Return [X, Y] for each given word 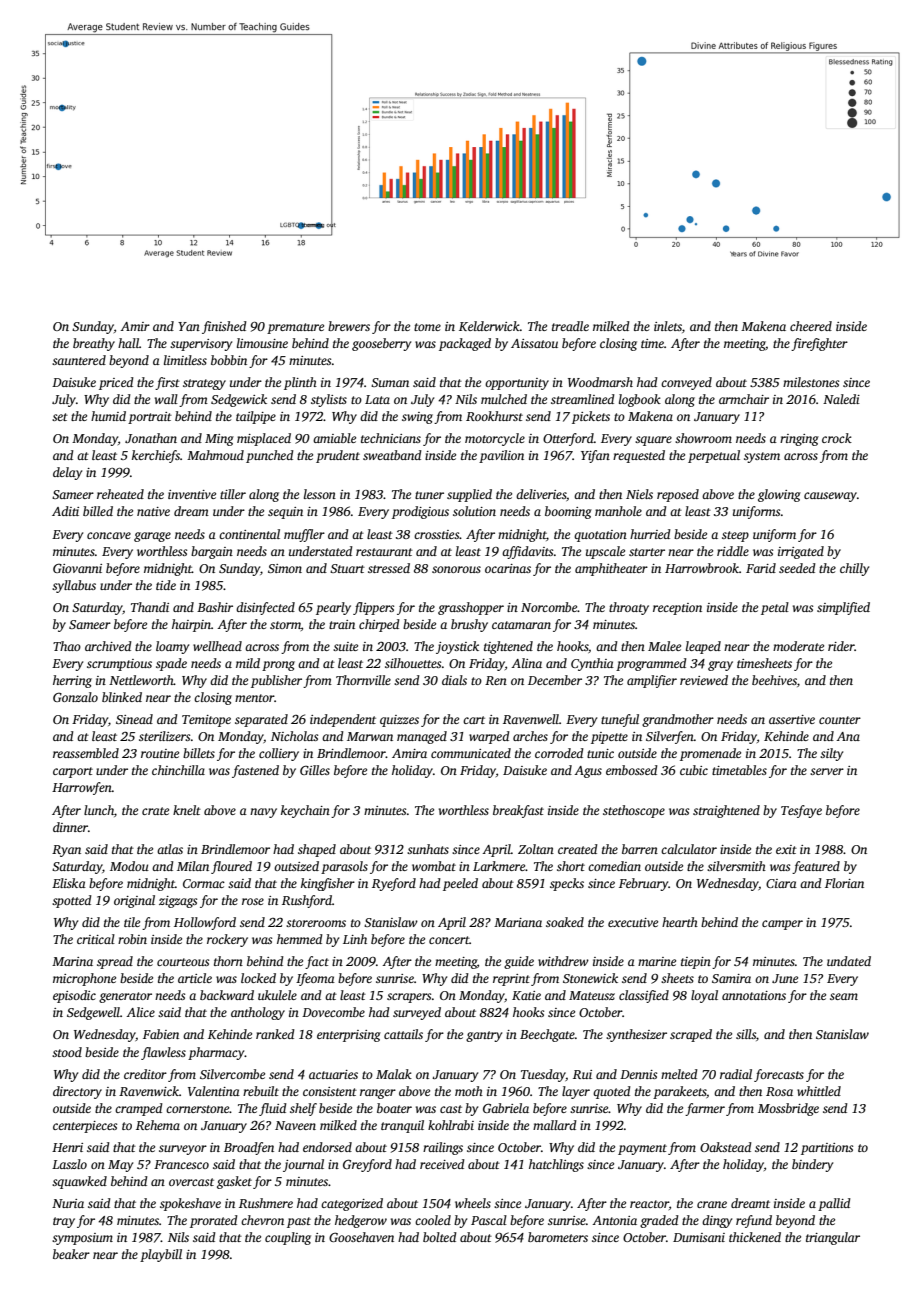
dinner [70, 827]
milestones [811, 382]
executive [633, 922]
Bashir [215, 607]
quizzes [399, 721]
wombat [434, 866]
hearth [680, 922]
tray [64, 1222]
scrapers [409, 998]
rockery [227, 940]
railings [443, 1148]
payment [642, 1149]
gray [720, 666]
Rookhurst [494, 416]
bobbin [229, 360]
